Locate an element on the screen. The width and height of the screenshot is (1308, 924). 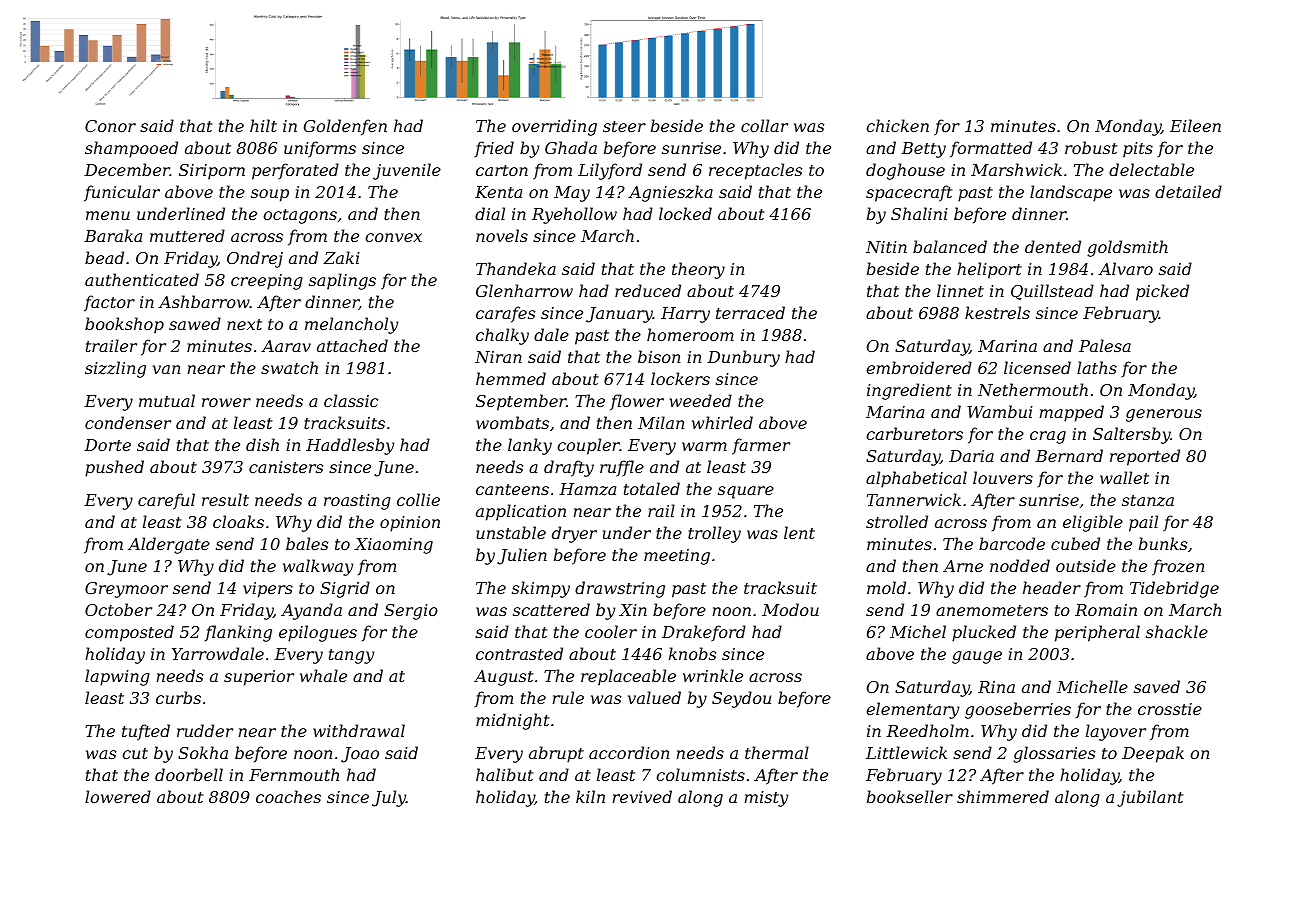
goldsmith is located at coordinates (1127, 248).
